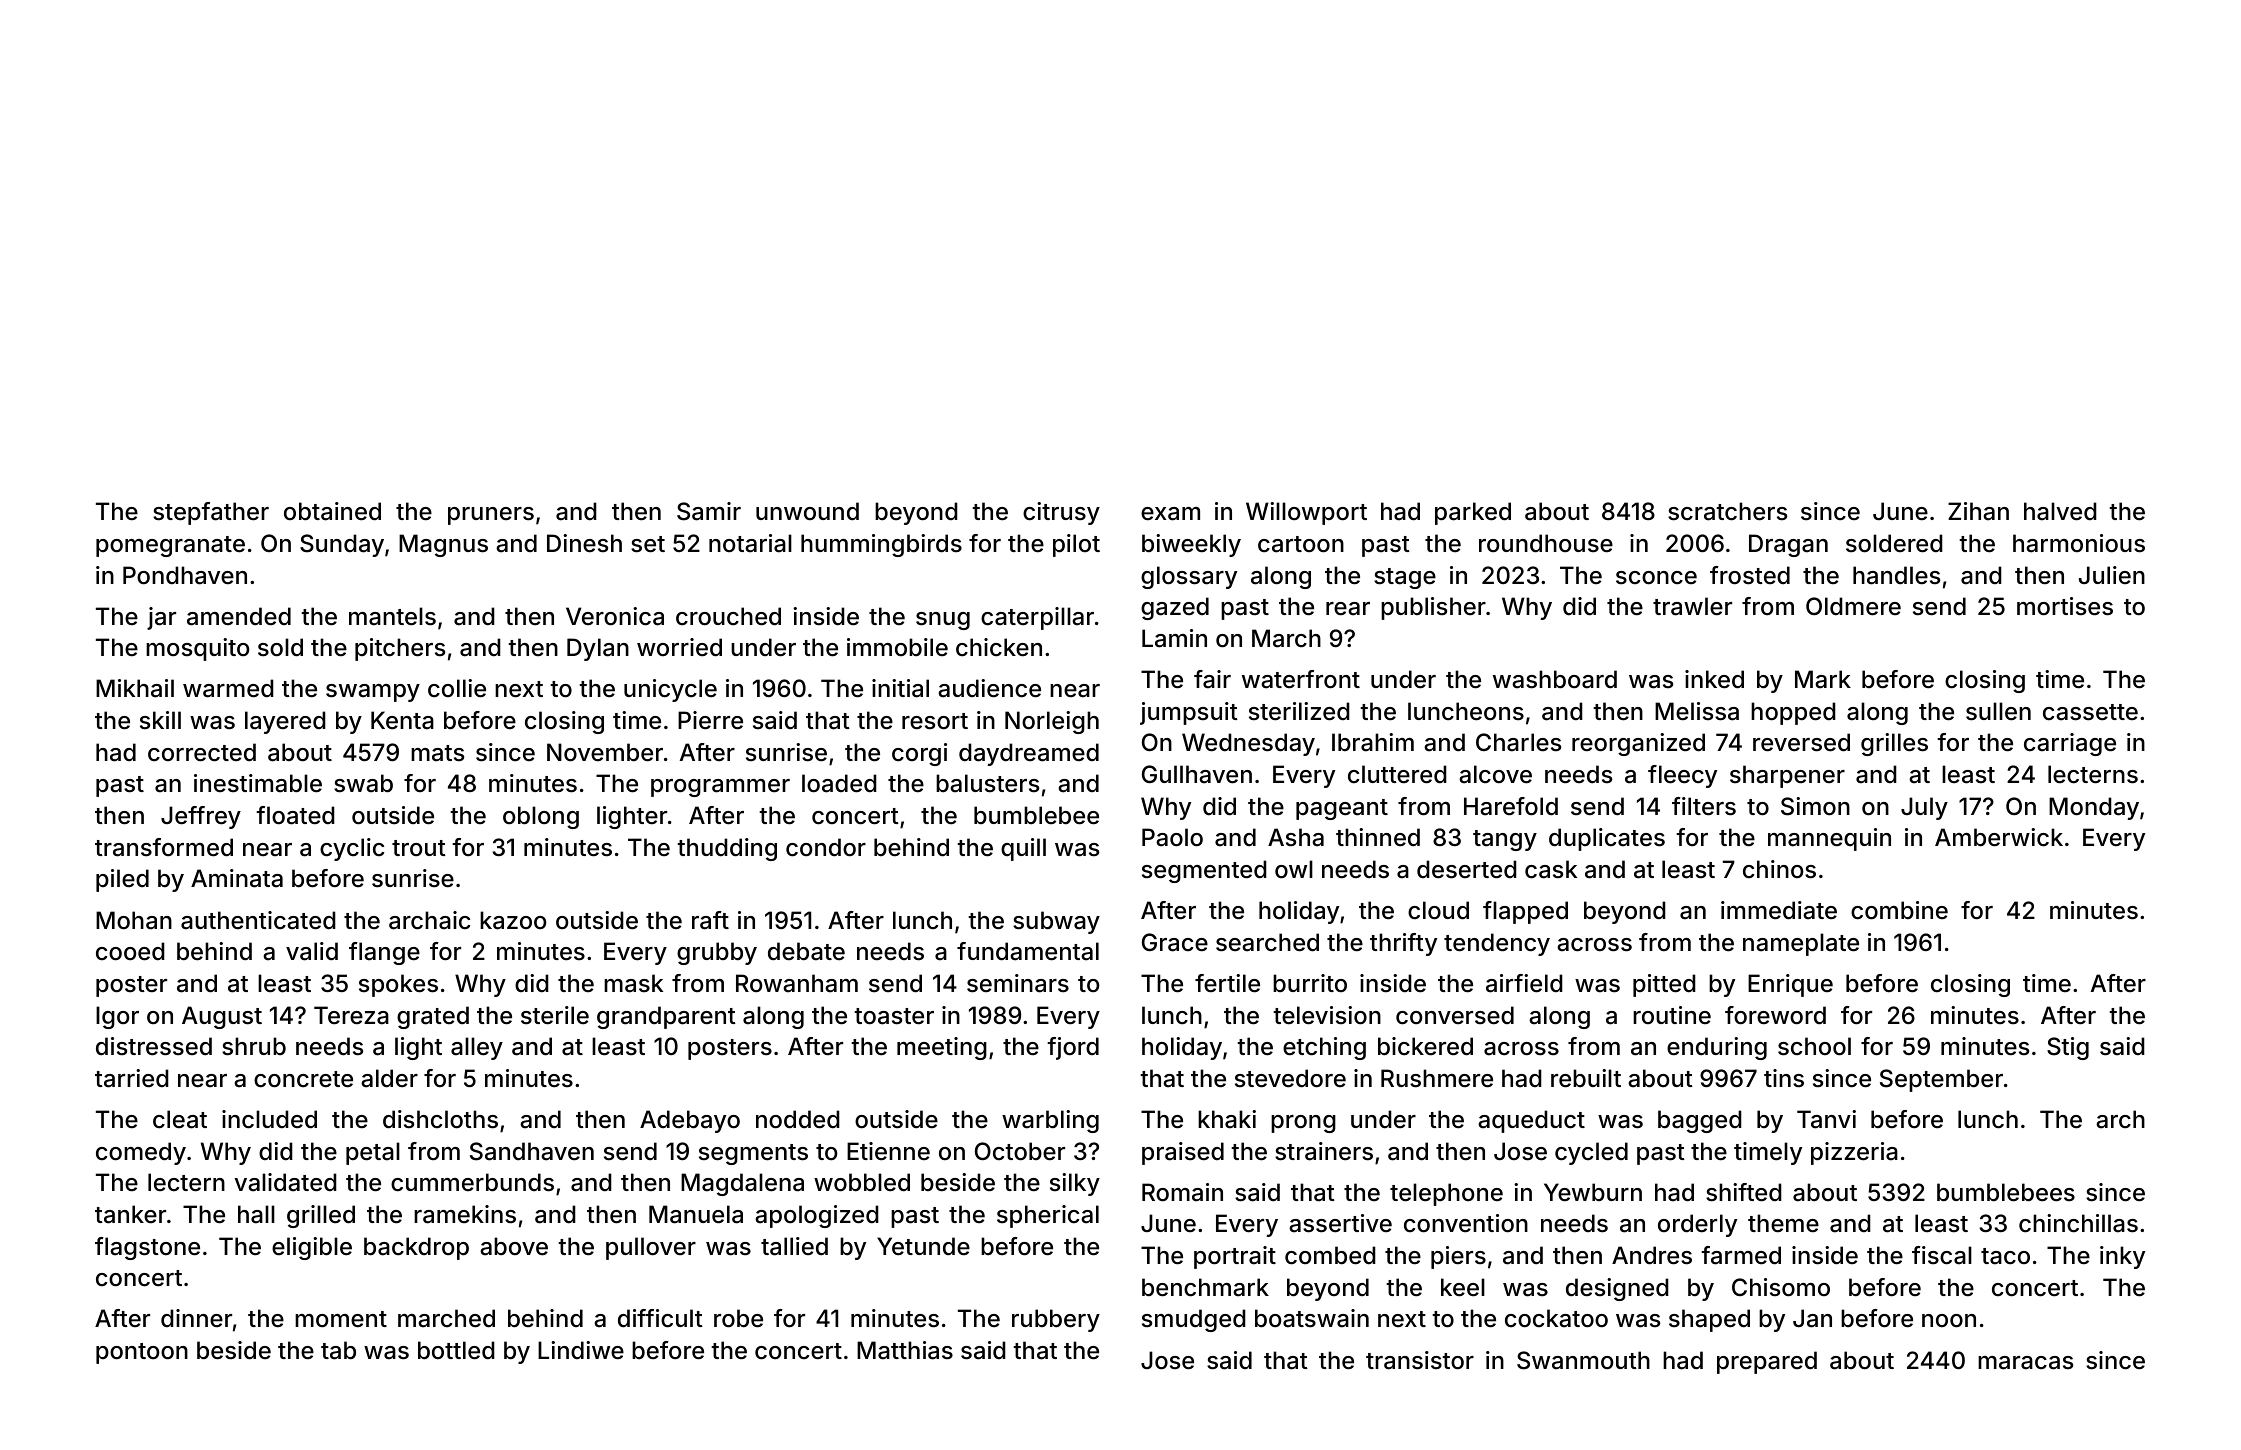  Describe the element at coordinates (2094, 808) in the screenshot. I see `Monday` at that location.
